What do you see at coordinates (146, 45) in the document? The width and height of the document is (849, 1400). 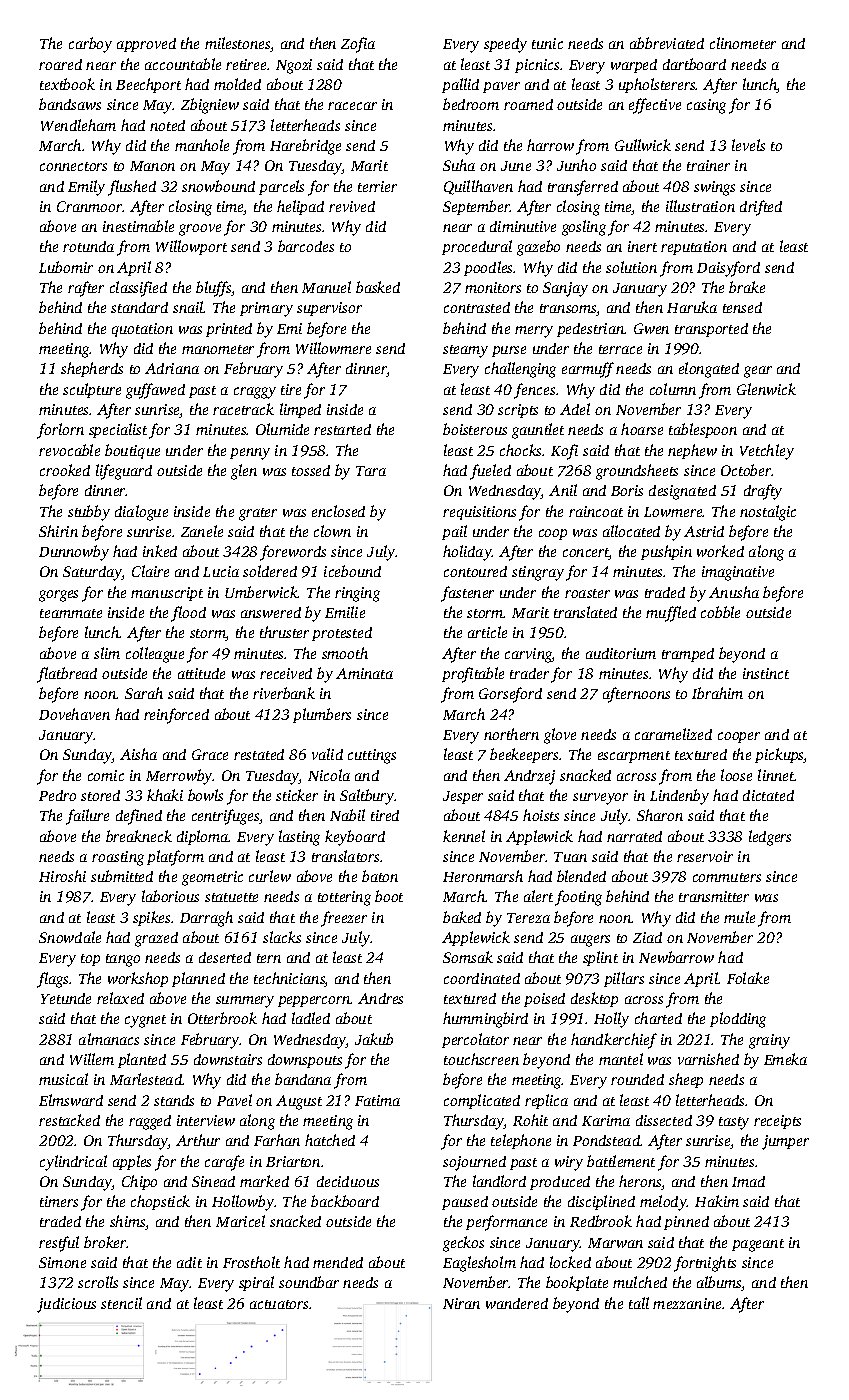 I see `approved` at bounding box center [146, 45].
